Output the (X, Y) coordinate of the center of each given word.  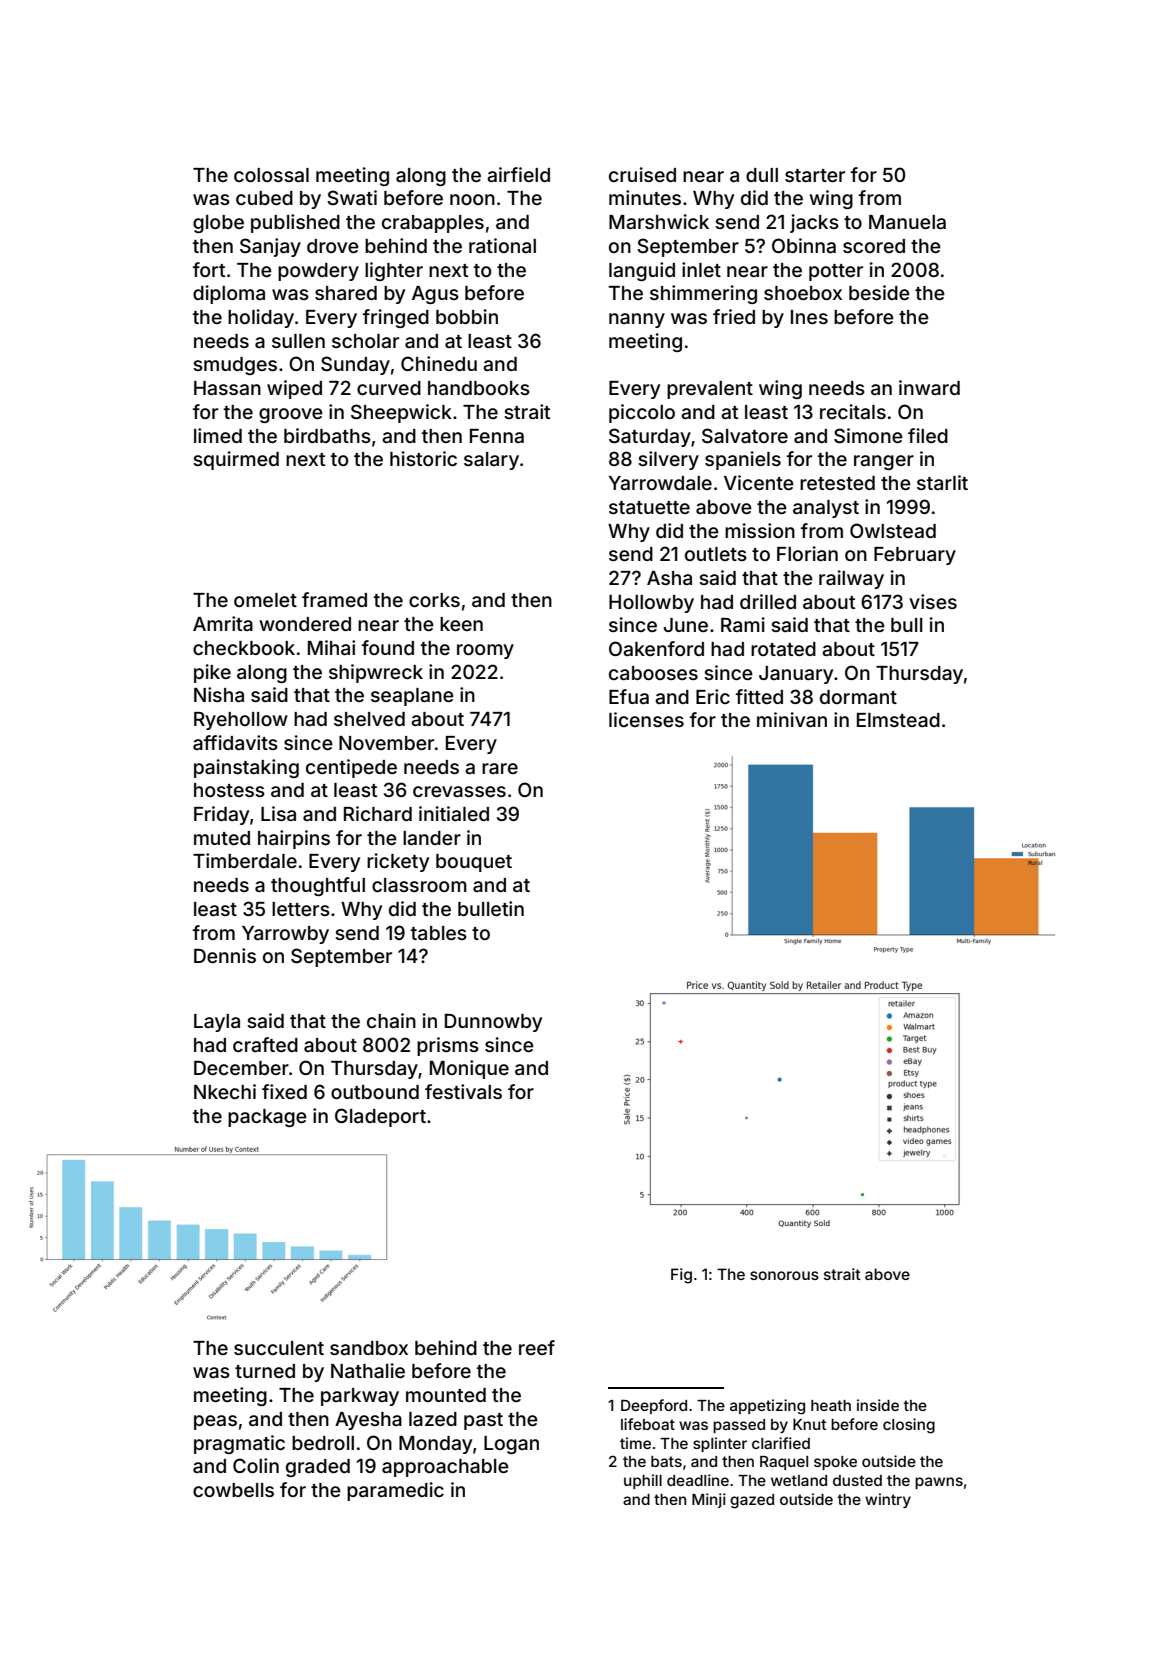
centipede (351, 768)
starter (815, 175)
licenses (646, 719)
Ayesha (368, 1421)
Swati (352, 197)
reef (537, 1347)
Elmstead (898, 720)
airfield (518, 174)
